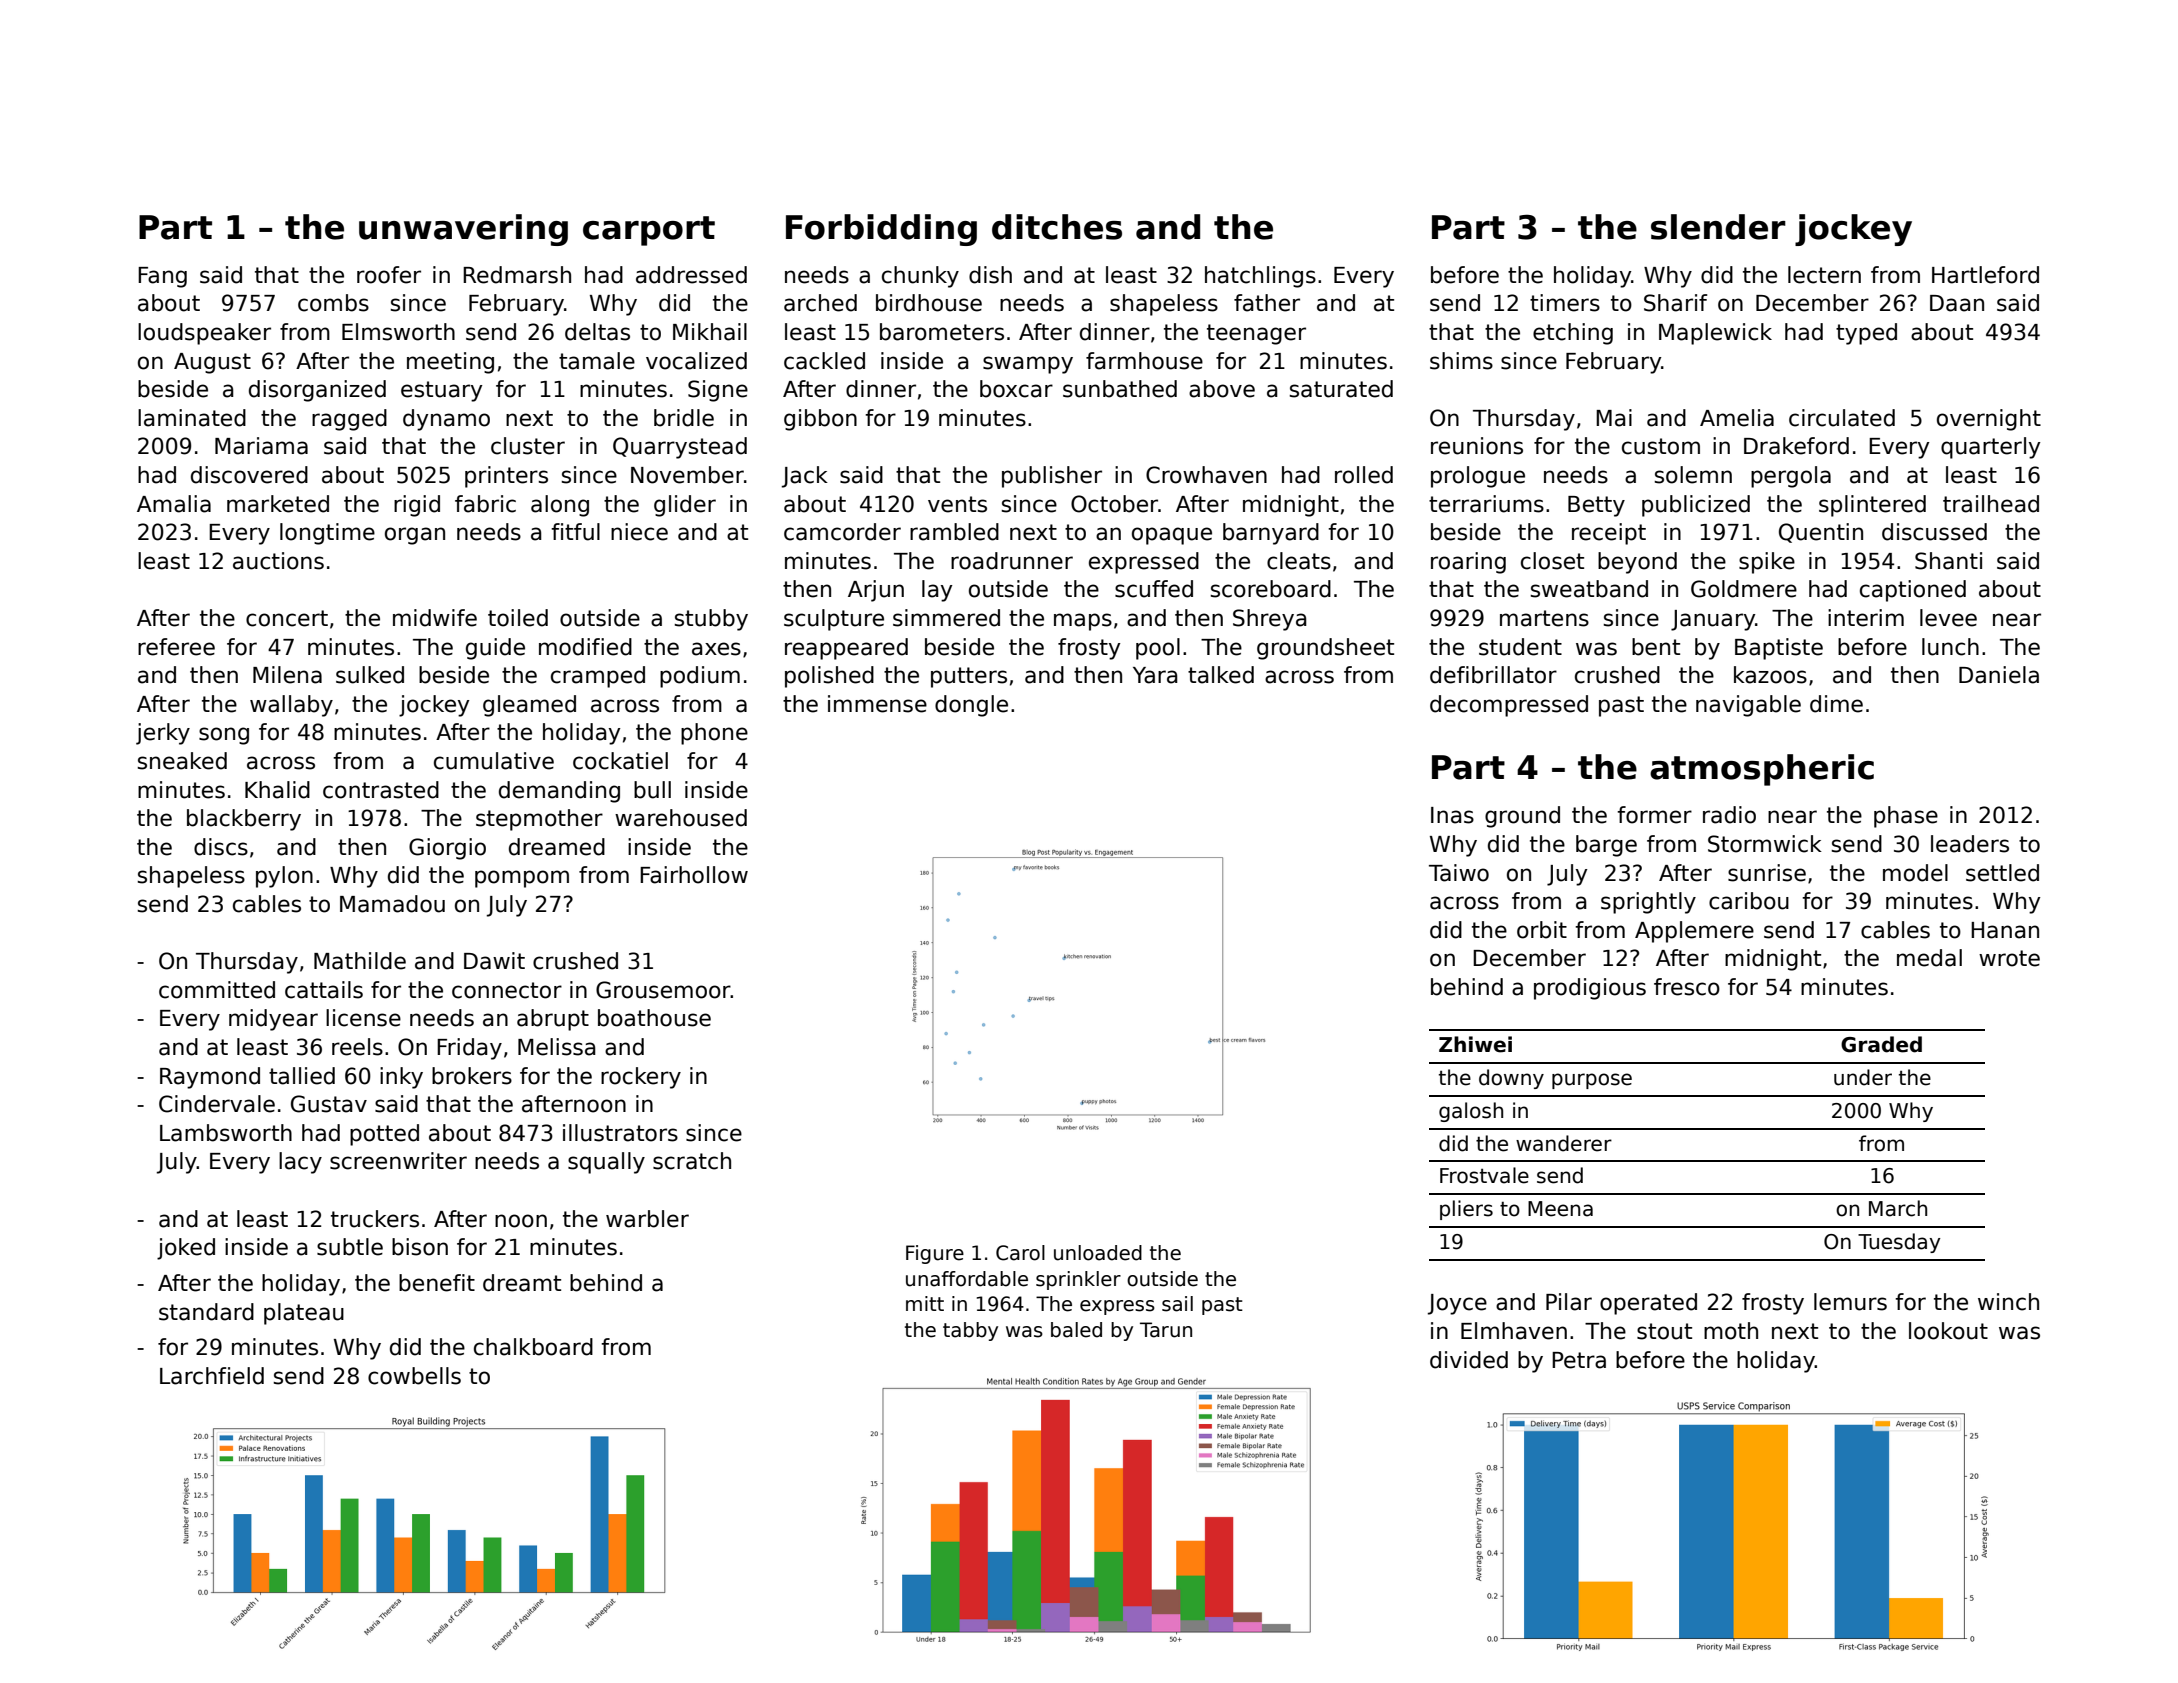 This document has height=1683, width=2178. Describe the element at coordinates (1762, 770) in the document. I see `atmospheric` at that location.
